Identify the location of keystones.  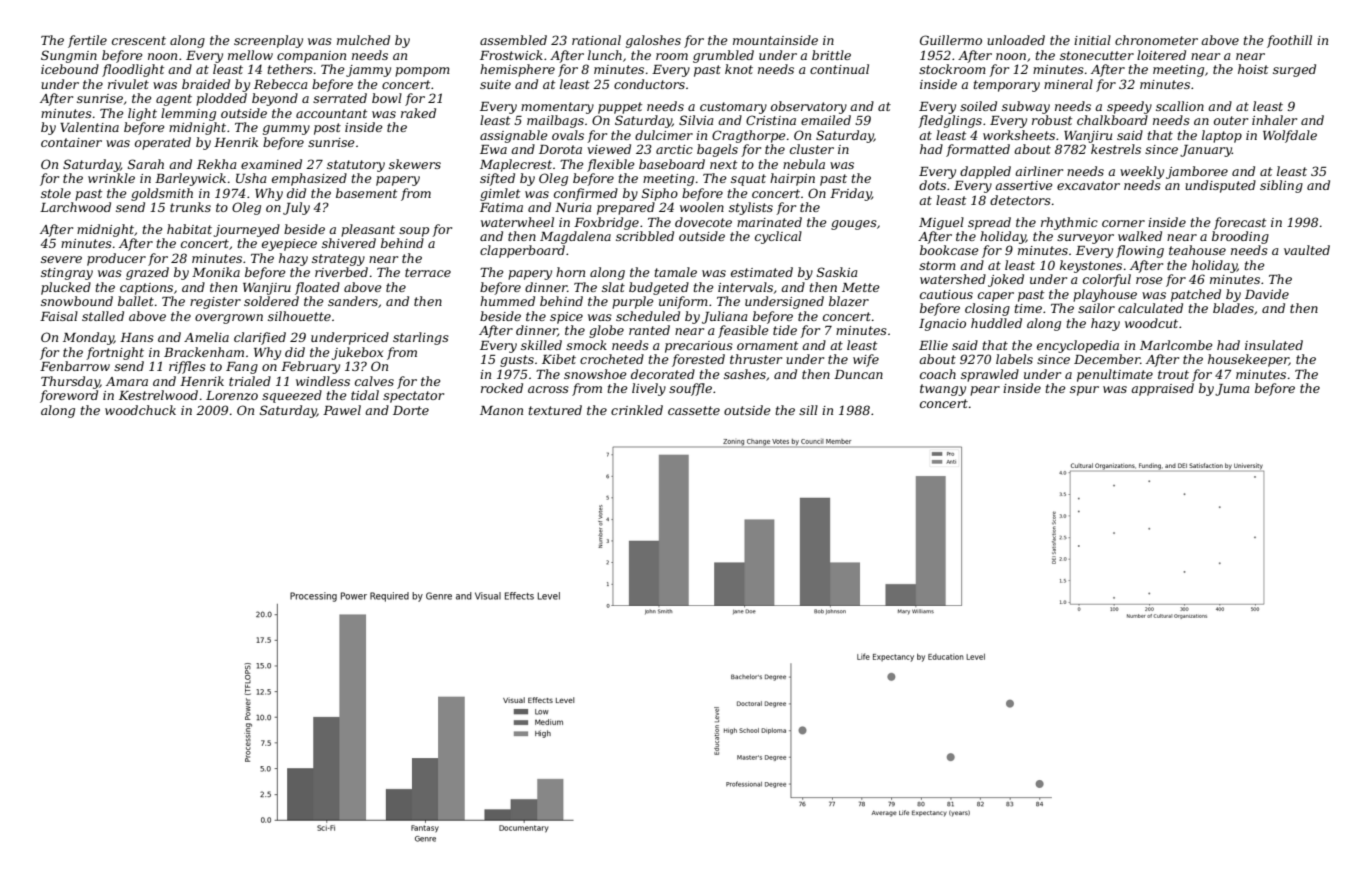
(1091, 266).
